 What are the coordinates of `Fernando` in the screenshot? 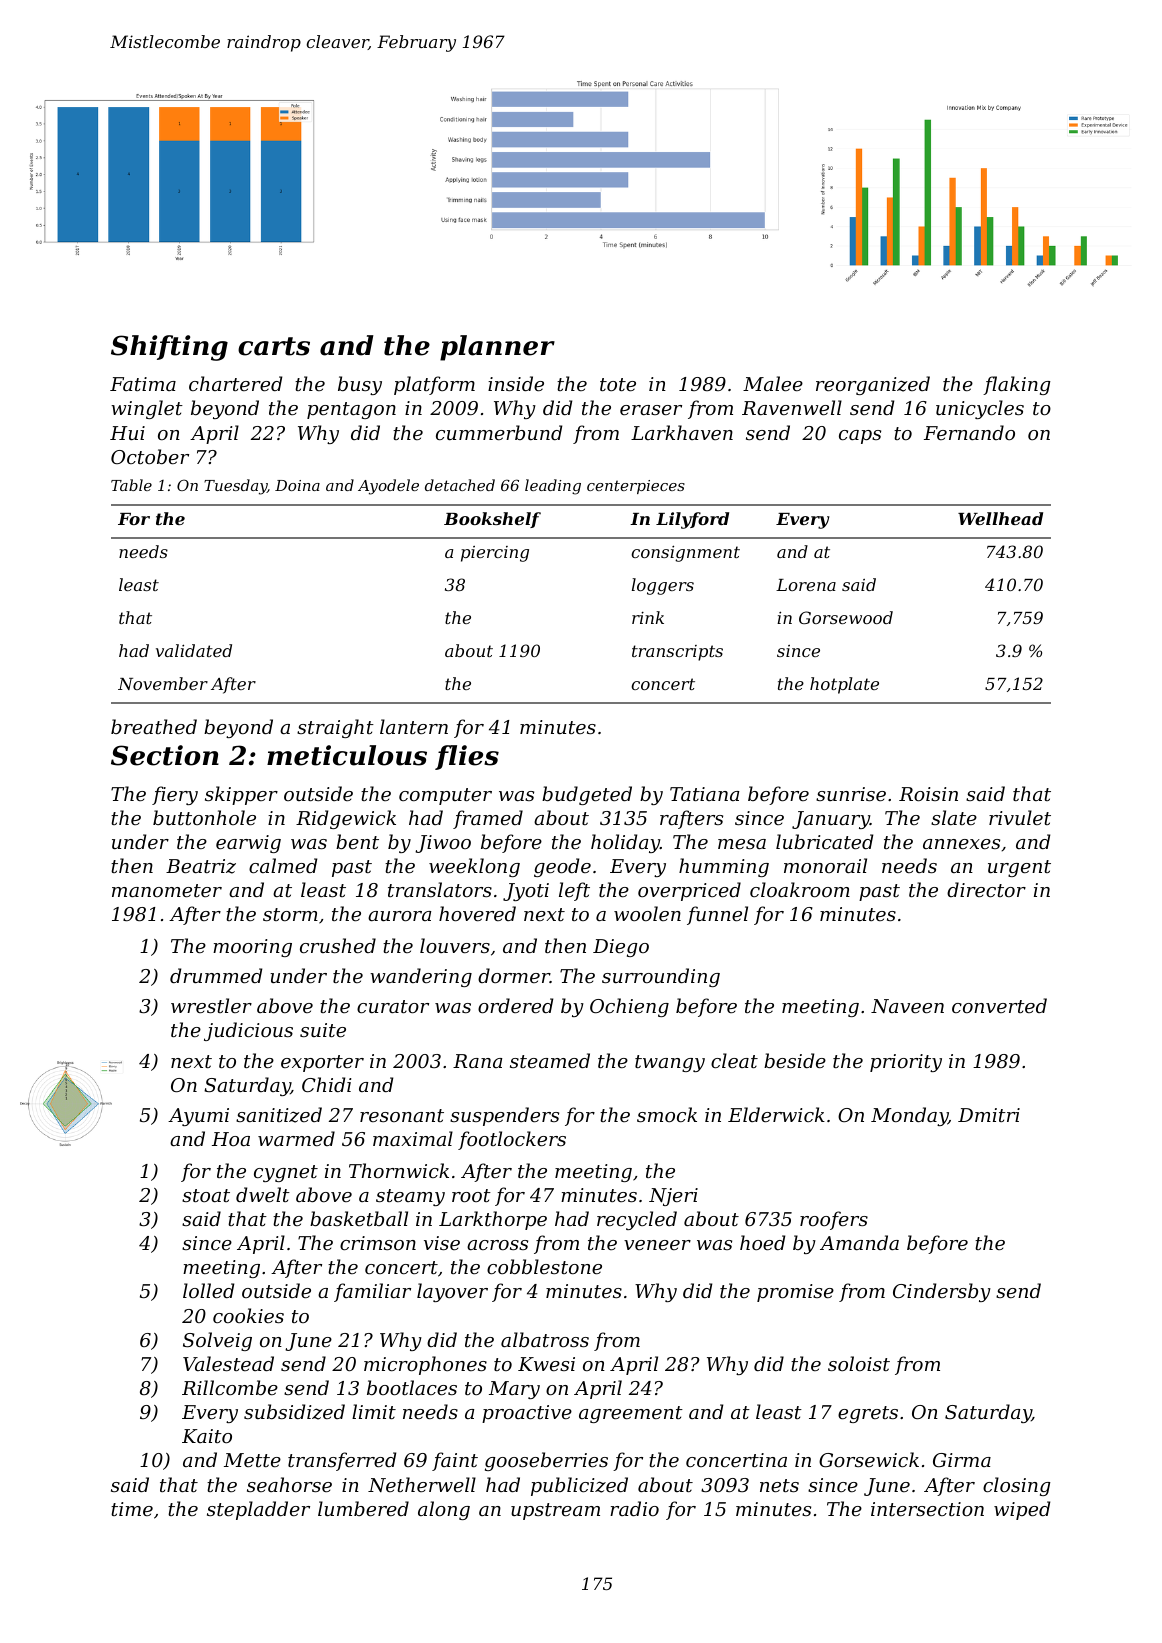 It's located at (969, 432).
